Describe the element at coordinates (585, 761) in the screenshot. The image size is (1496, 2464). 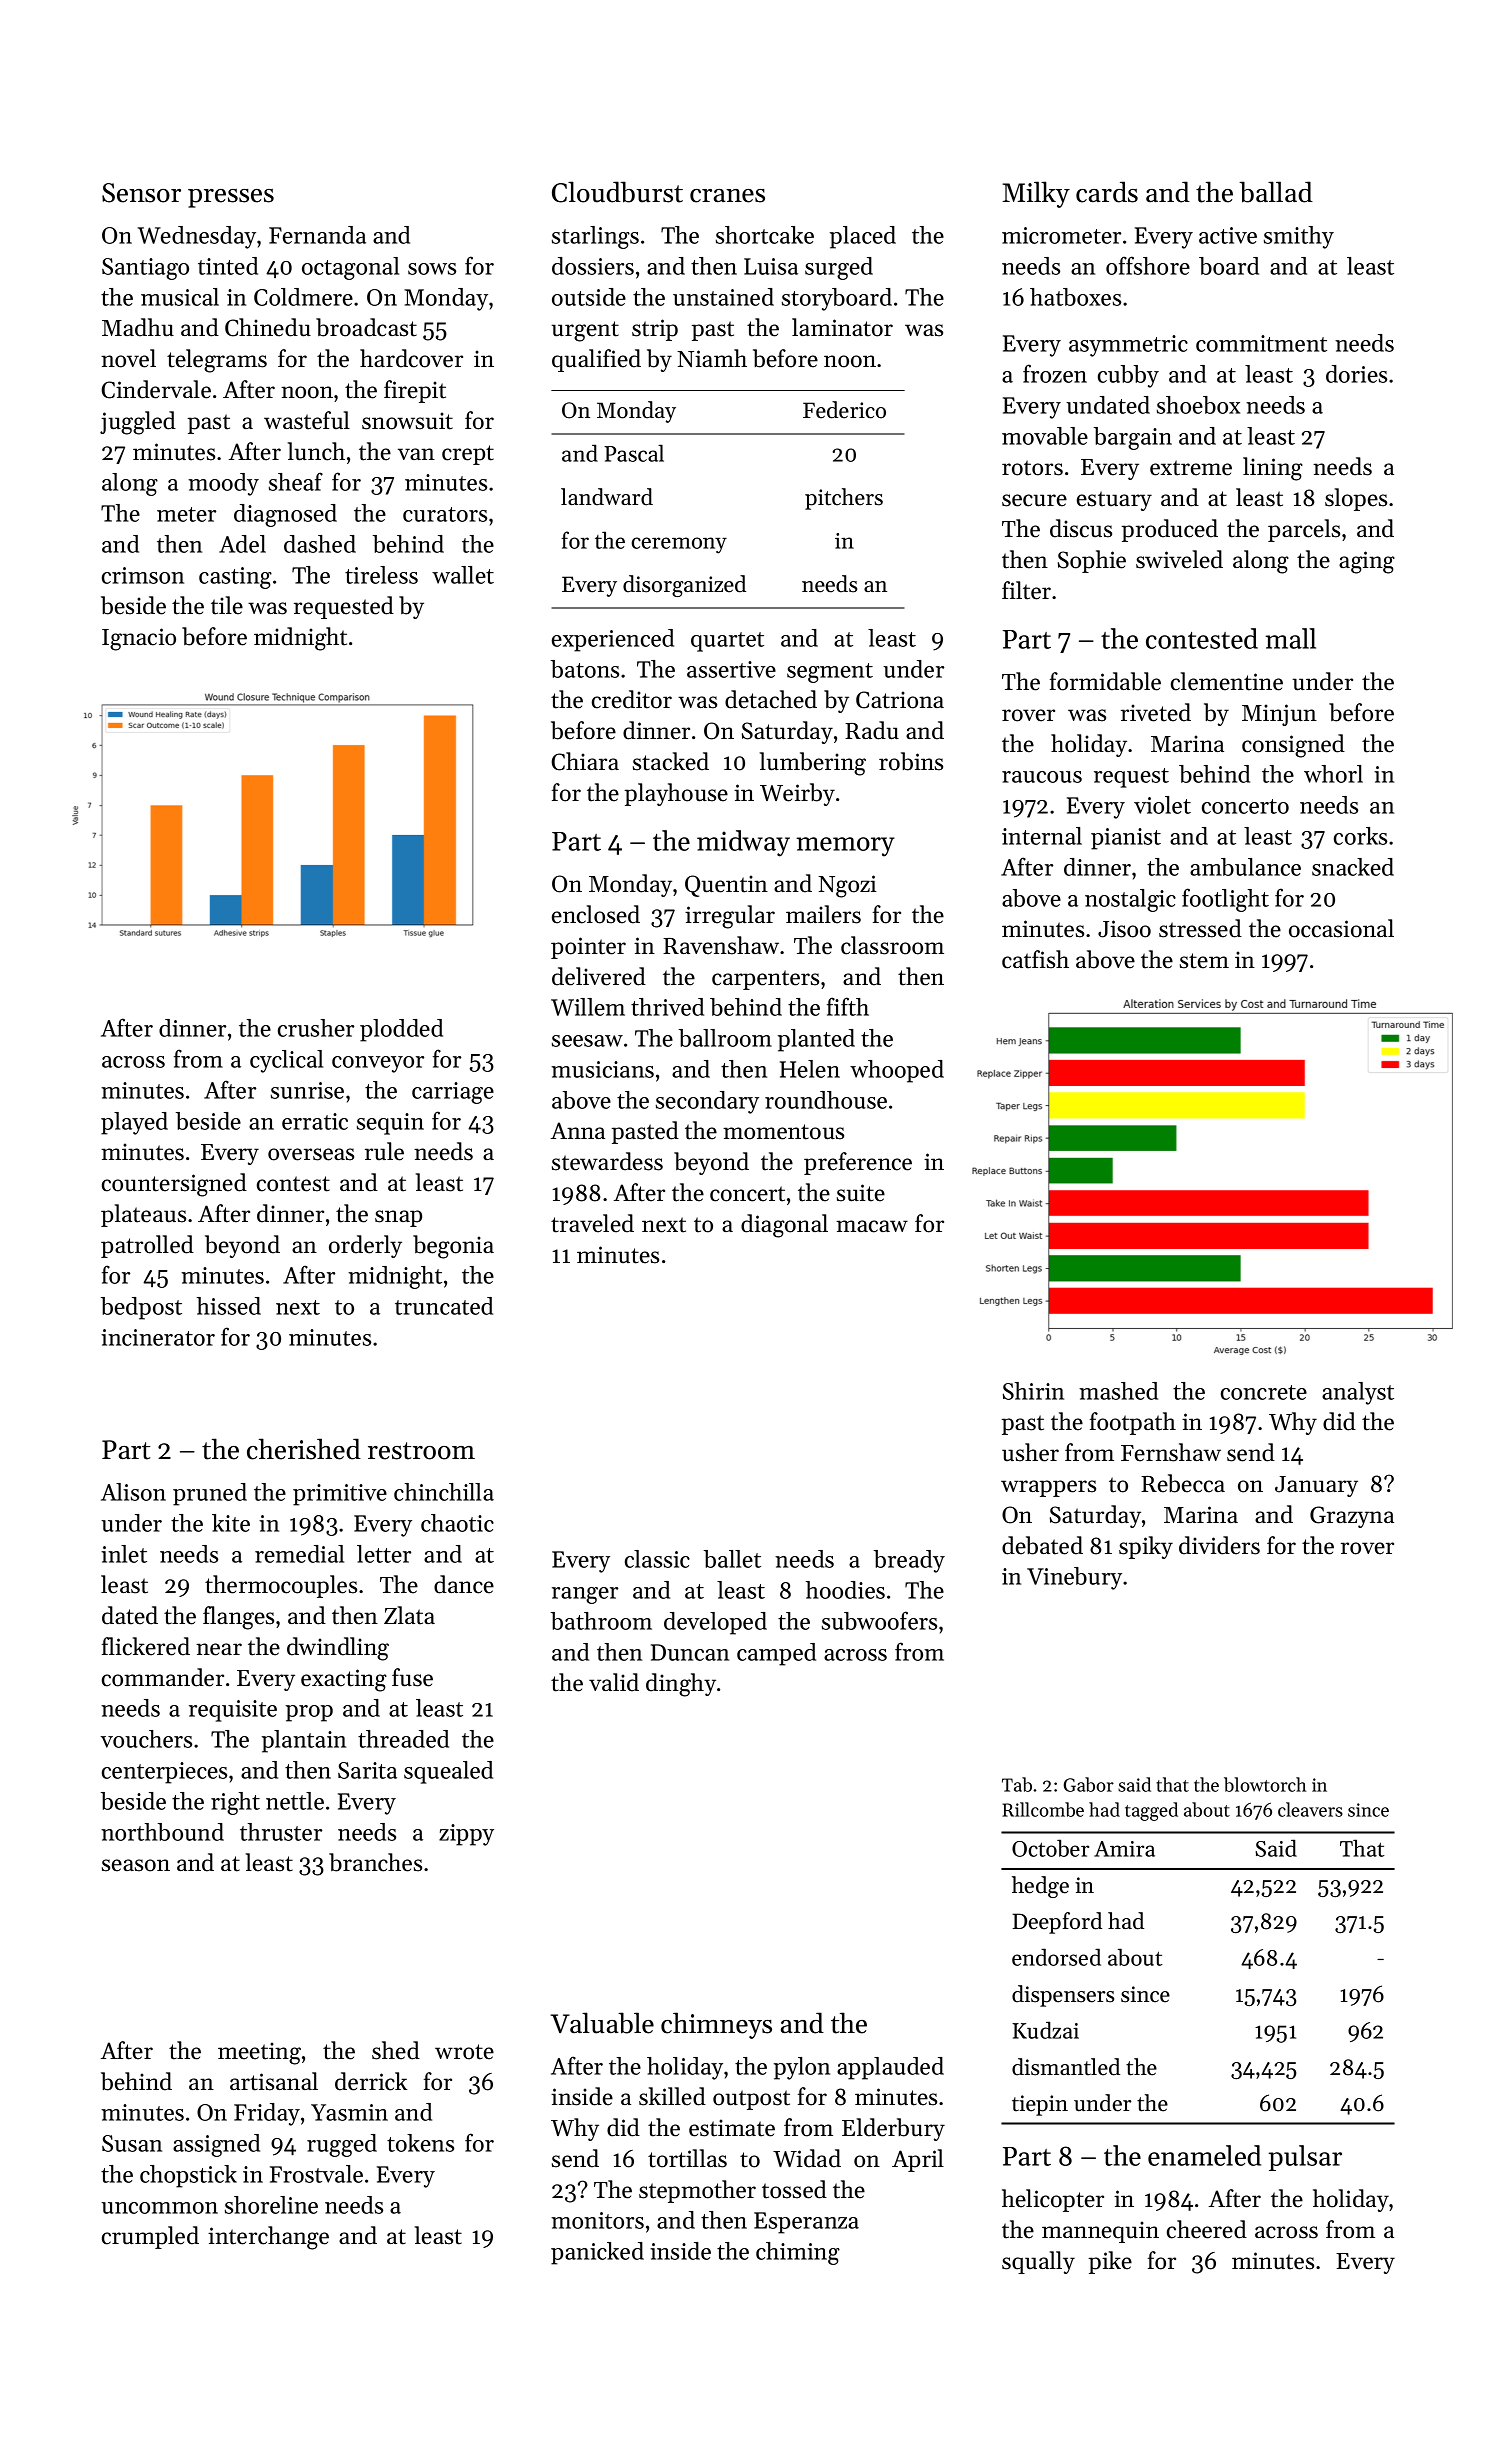
I see `Chiara` at that location.
